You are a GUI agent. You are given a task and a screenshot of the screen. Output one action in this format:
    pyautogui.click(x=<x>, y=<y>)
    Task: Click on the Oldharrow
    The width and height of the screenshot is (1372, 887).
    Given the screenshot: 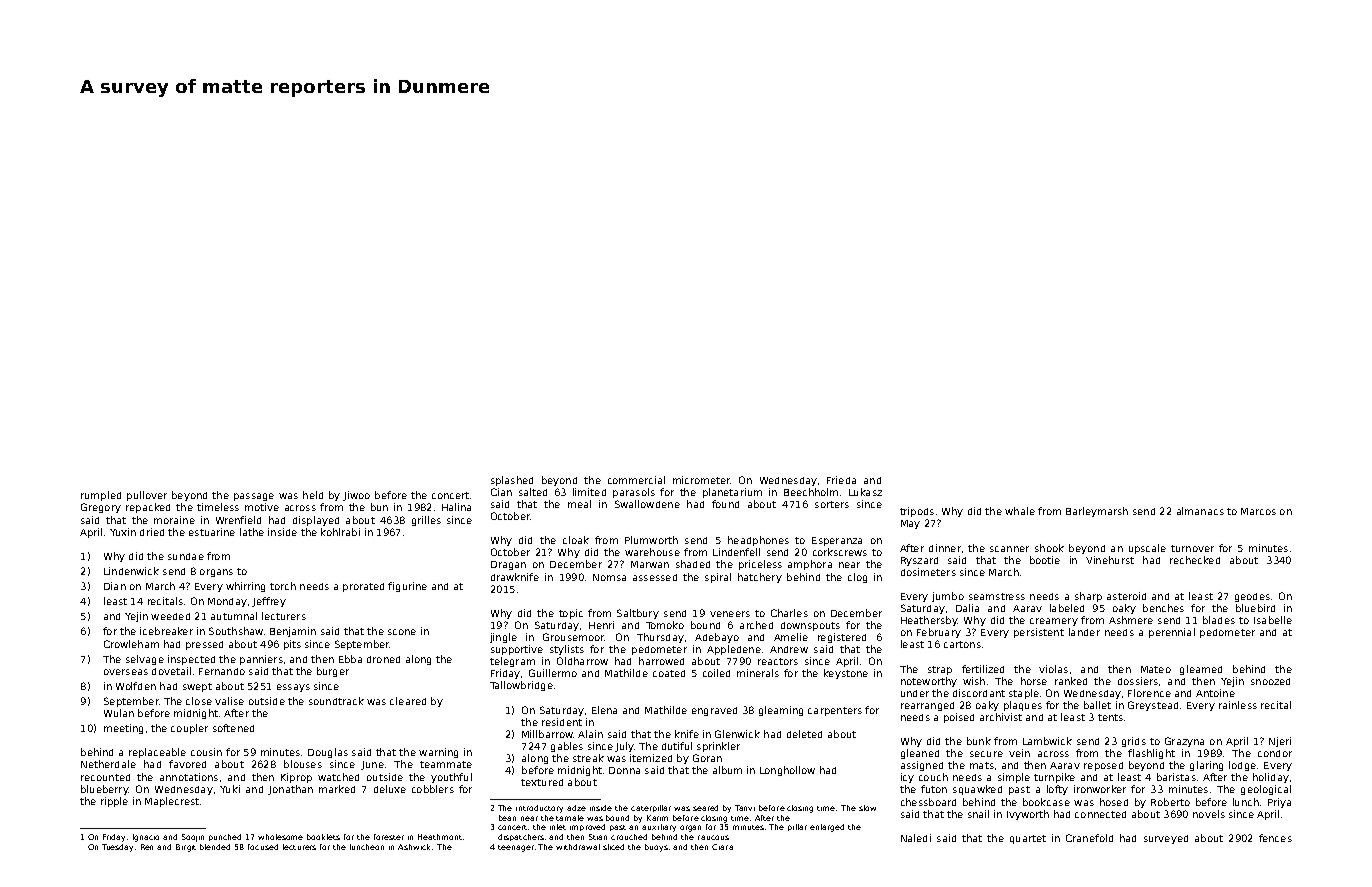 What is the action you would take?
    pyautogui.click(x=582, y=661)
